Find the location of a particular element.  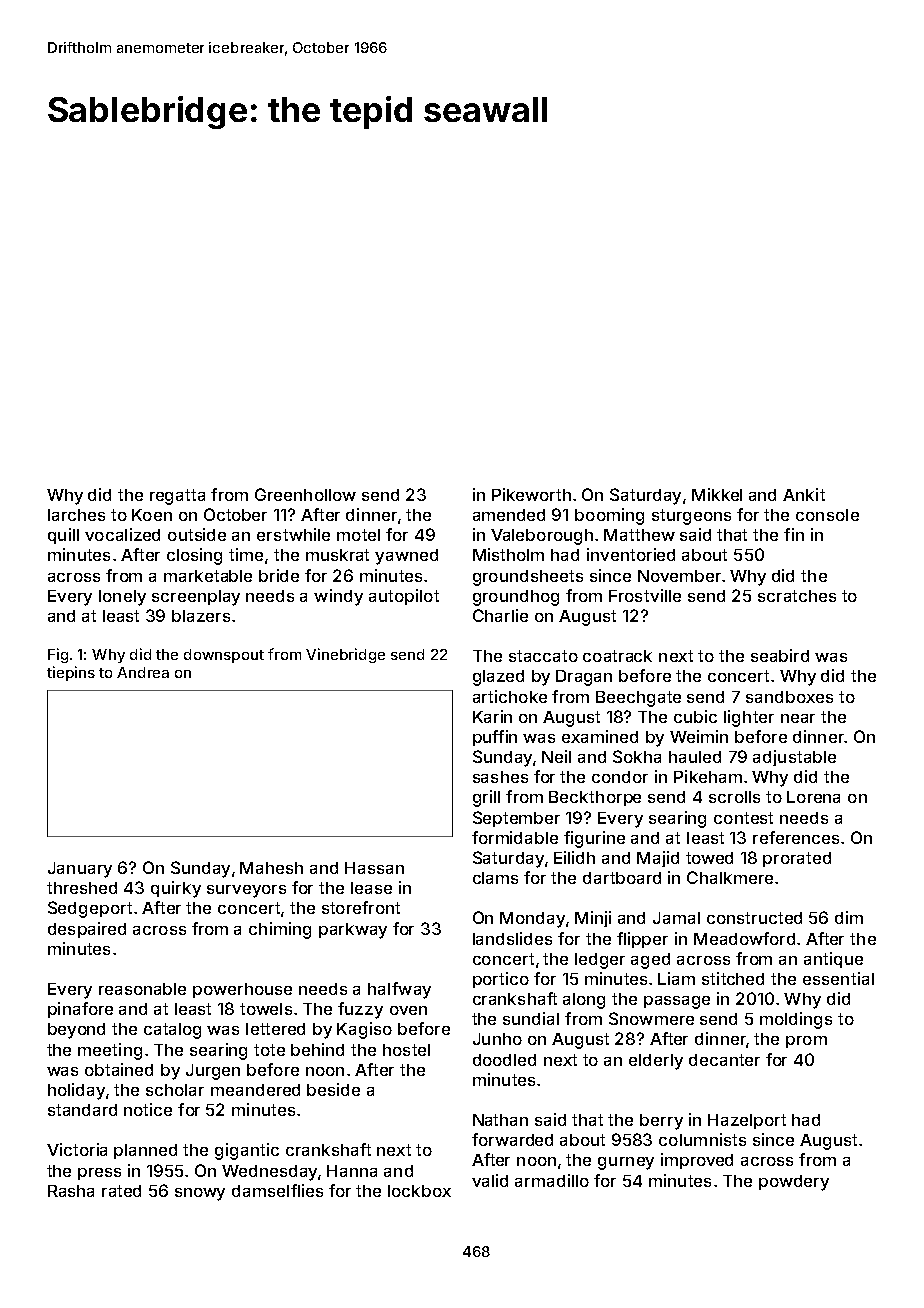

January is located at coordinates (80, 870).
